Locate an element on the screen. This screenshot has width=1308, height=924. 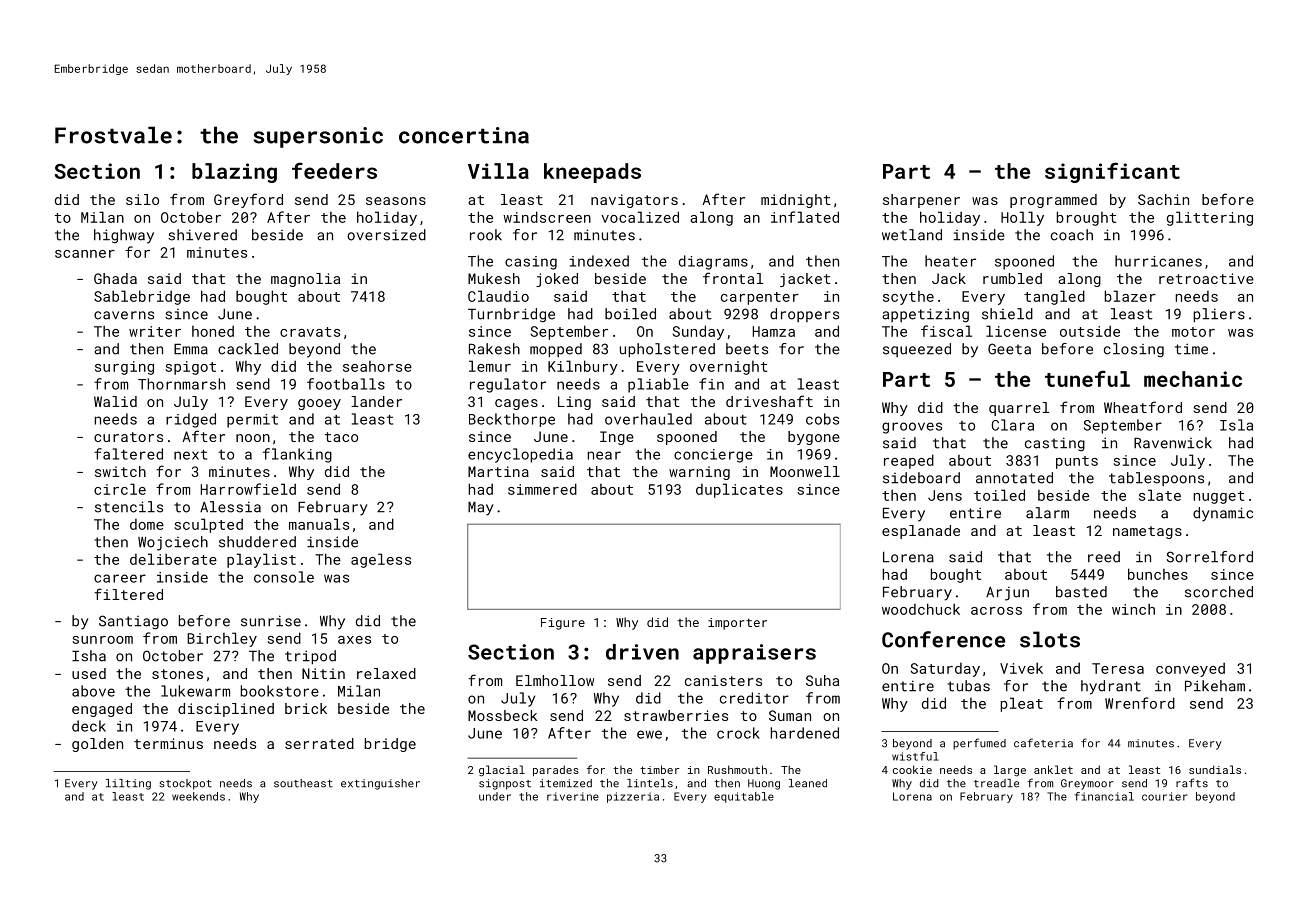
feeders is located at coordinates (334, 170).
